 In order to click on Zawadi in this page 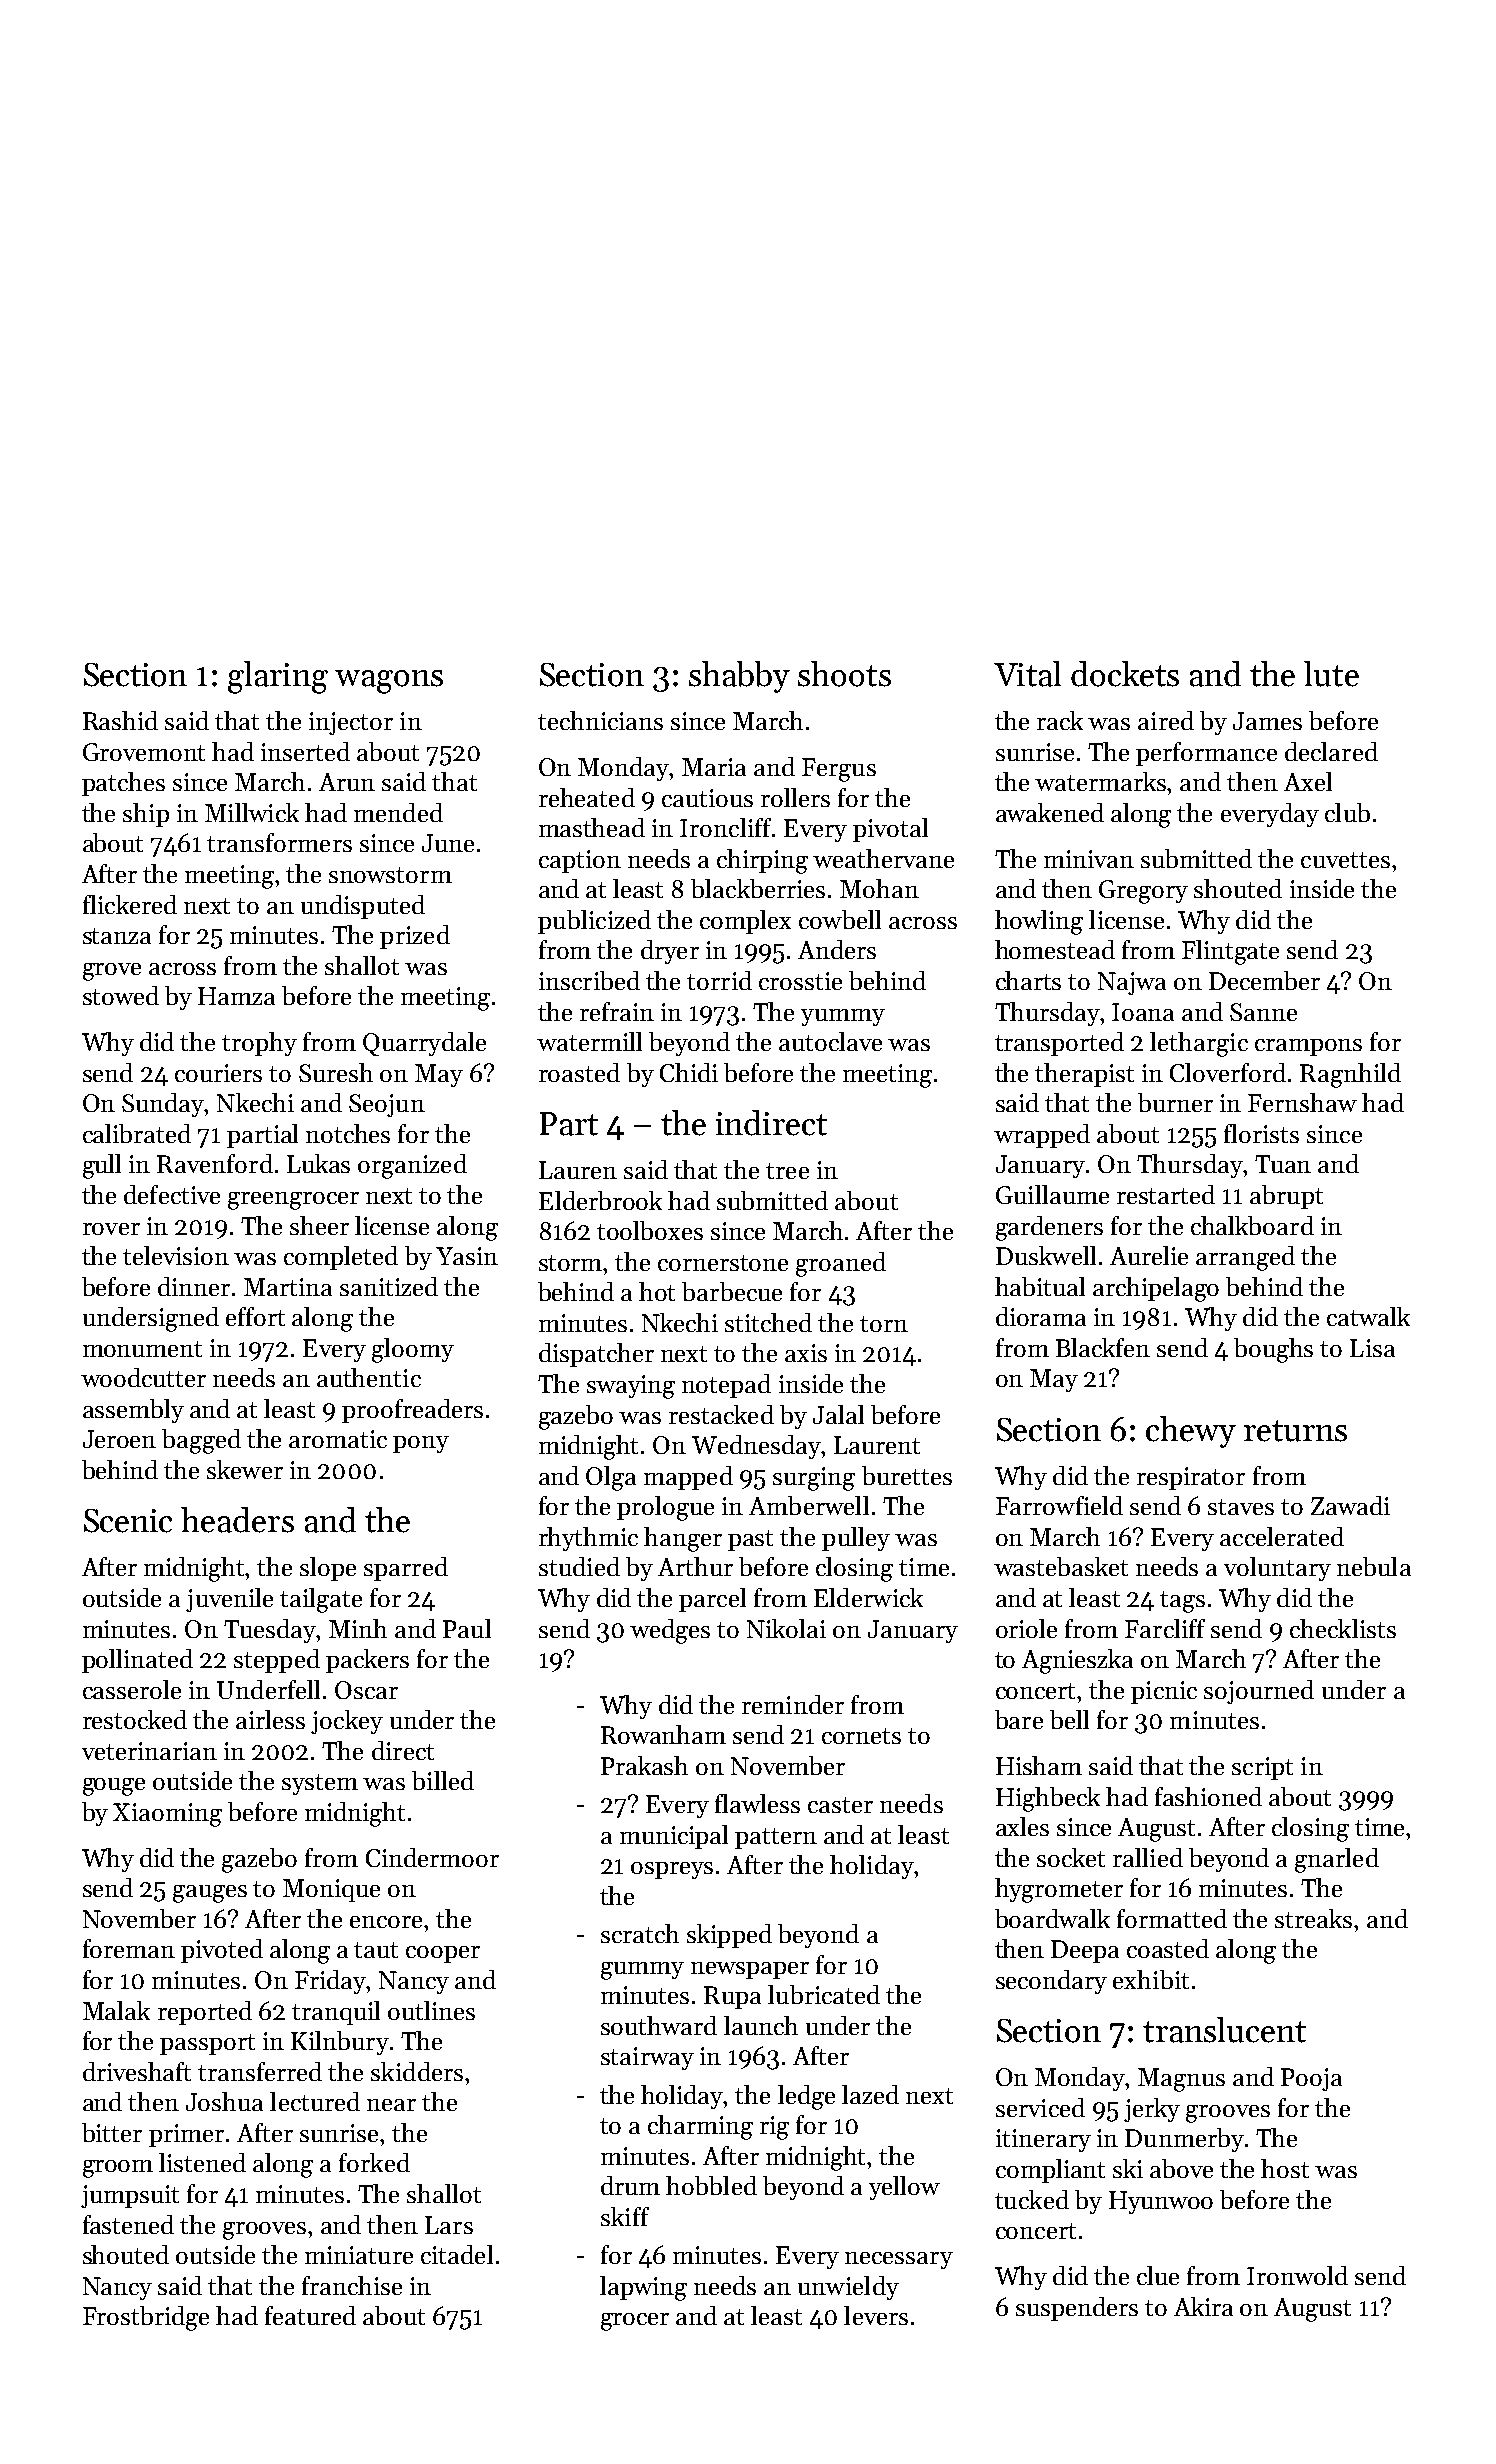, I will do `click(1350, 1505)`.
